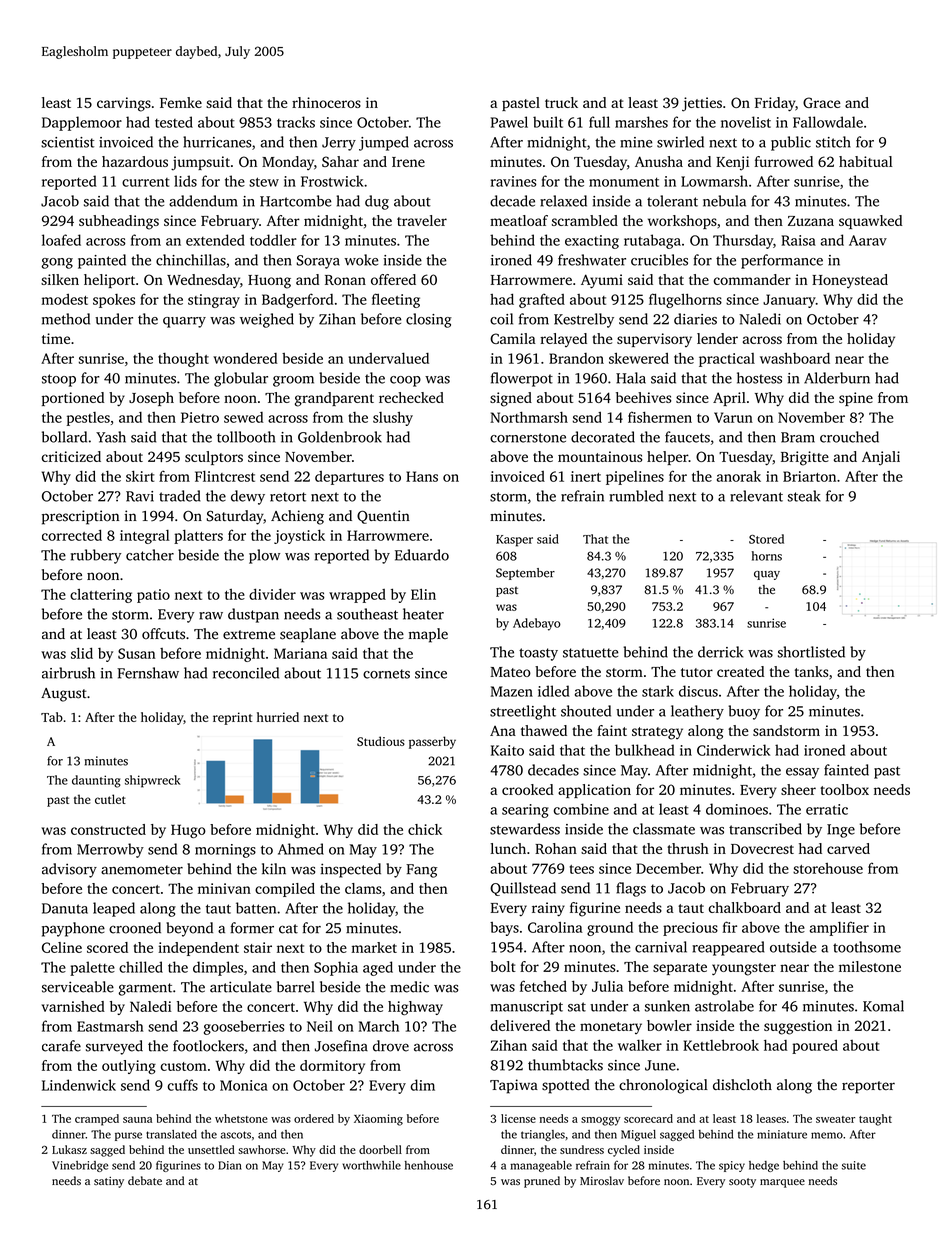 Image resolution: width=952 pixels, height=1233 pixels. I want to click on toasty, so click(538, 654).
